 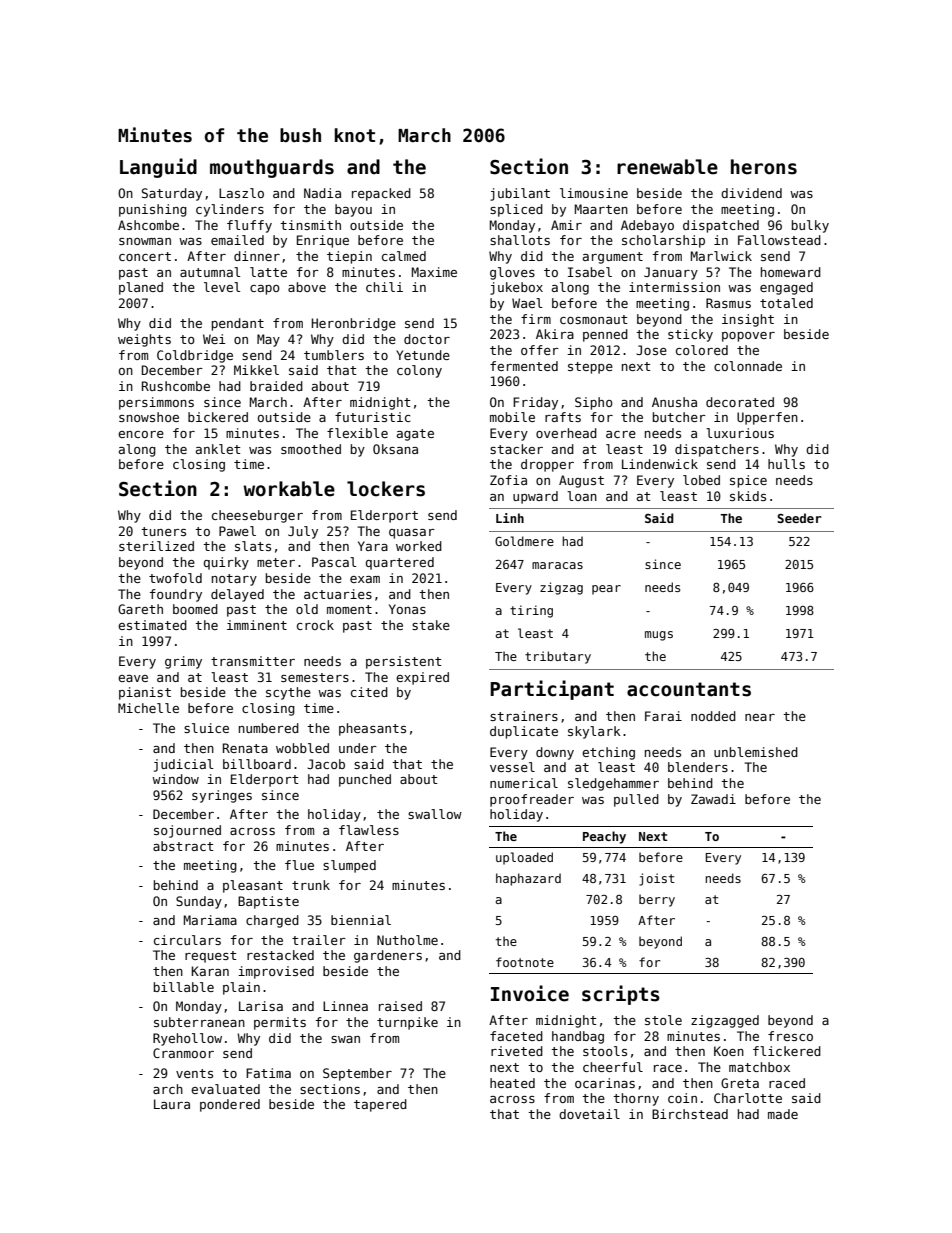 I want to click on Sunday, so click(x=199, y=902).
